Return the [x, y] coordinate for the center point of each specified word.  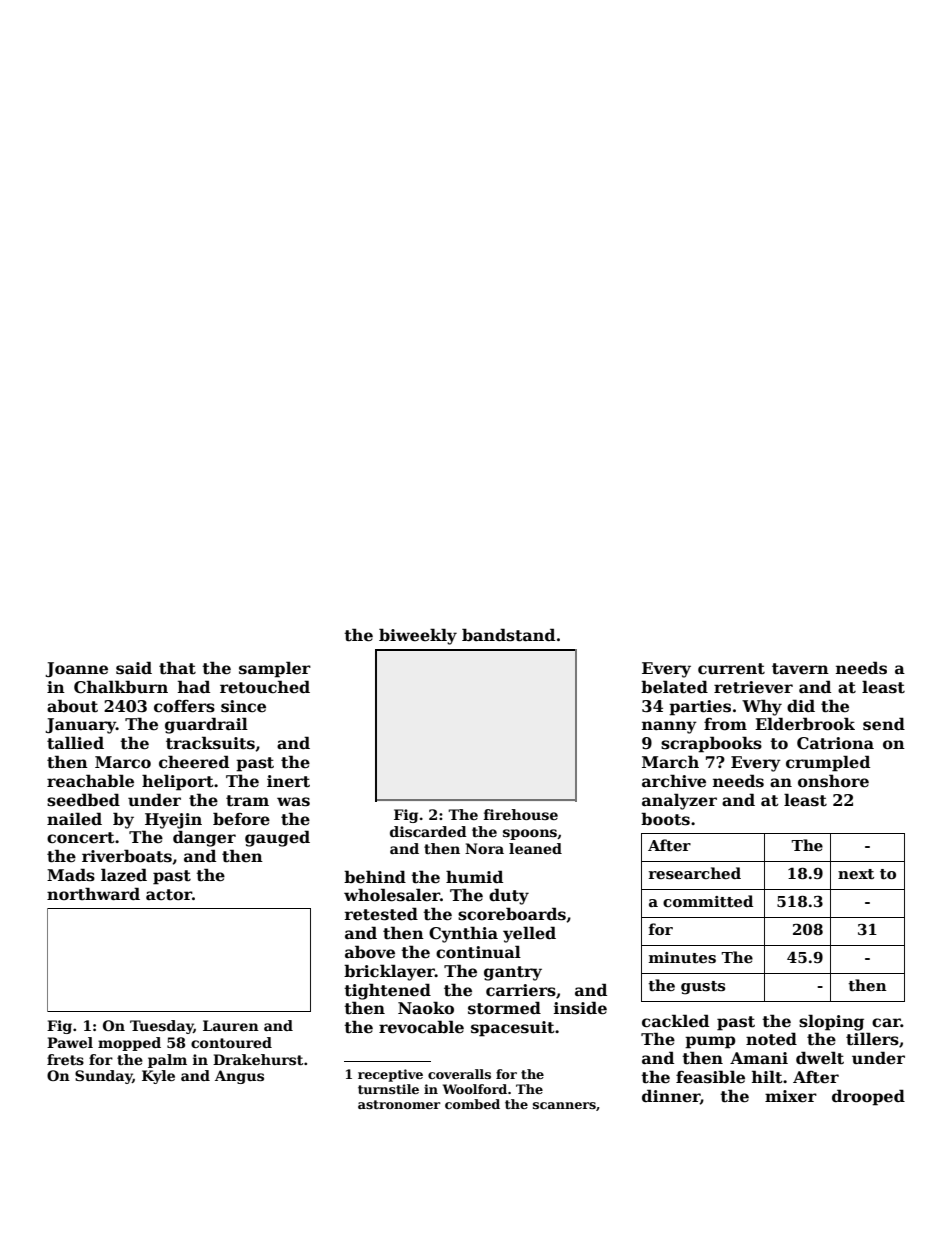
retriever [753, 687]
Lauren [231, 1025]
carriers [521, 990]
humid [474, 876]
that [177, 668]
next [856, 874]
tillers [872, 1039]
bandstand [508, 635]
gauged [277, 838]
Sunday [104, 1077]
